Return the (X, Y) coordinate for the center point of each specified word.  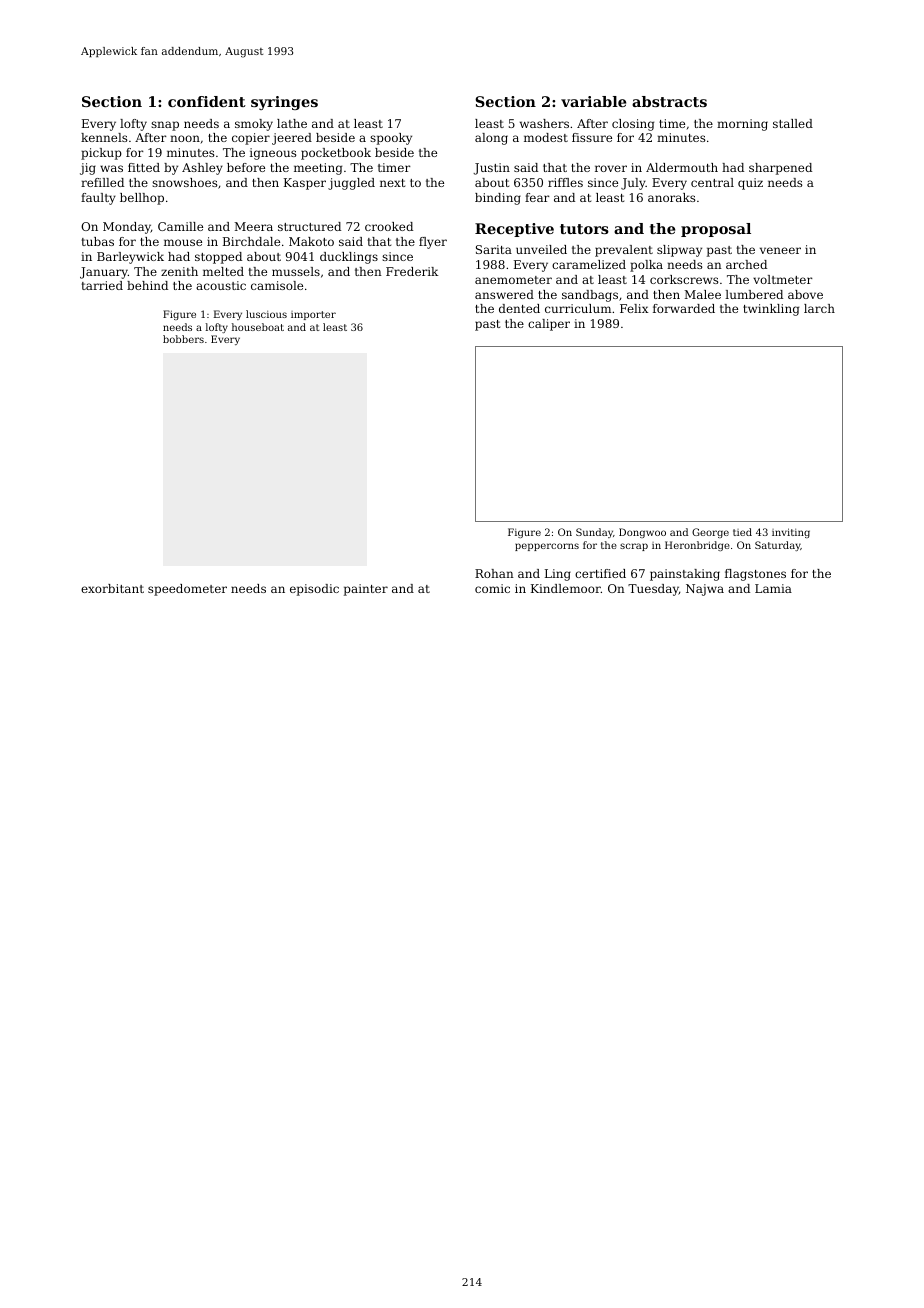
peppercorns (547, 547)
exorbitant (112, 588)
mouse (183, 242)
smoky (254, 125)
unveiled (541, 249)
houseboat (258, 327)
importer (313, 315)
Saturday (778, 546)
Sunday (594, 533)
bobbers (183, 339)
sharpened (780, 169)
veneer (780, 250)
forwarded (684, 308)
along (491, 139)
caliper (549, 325)
